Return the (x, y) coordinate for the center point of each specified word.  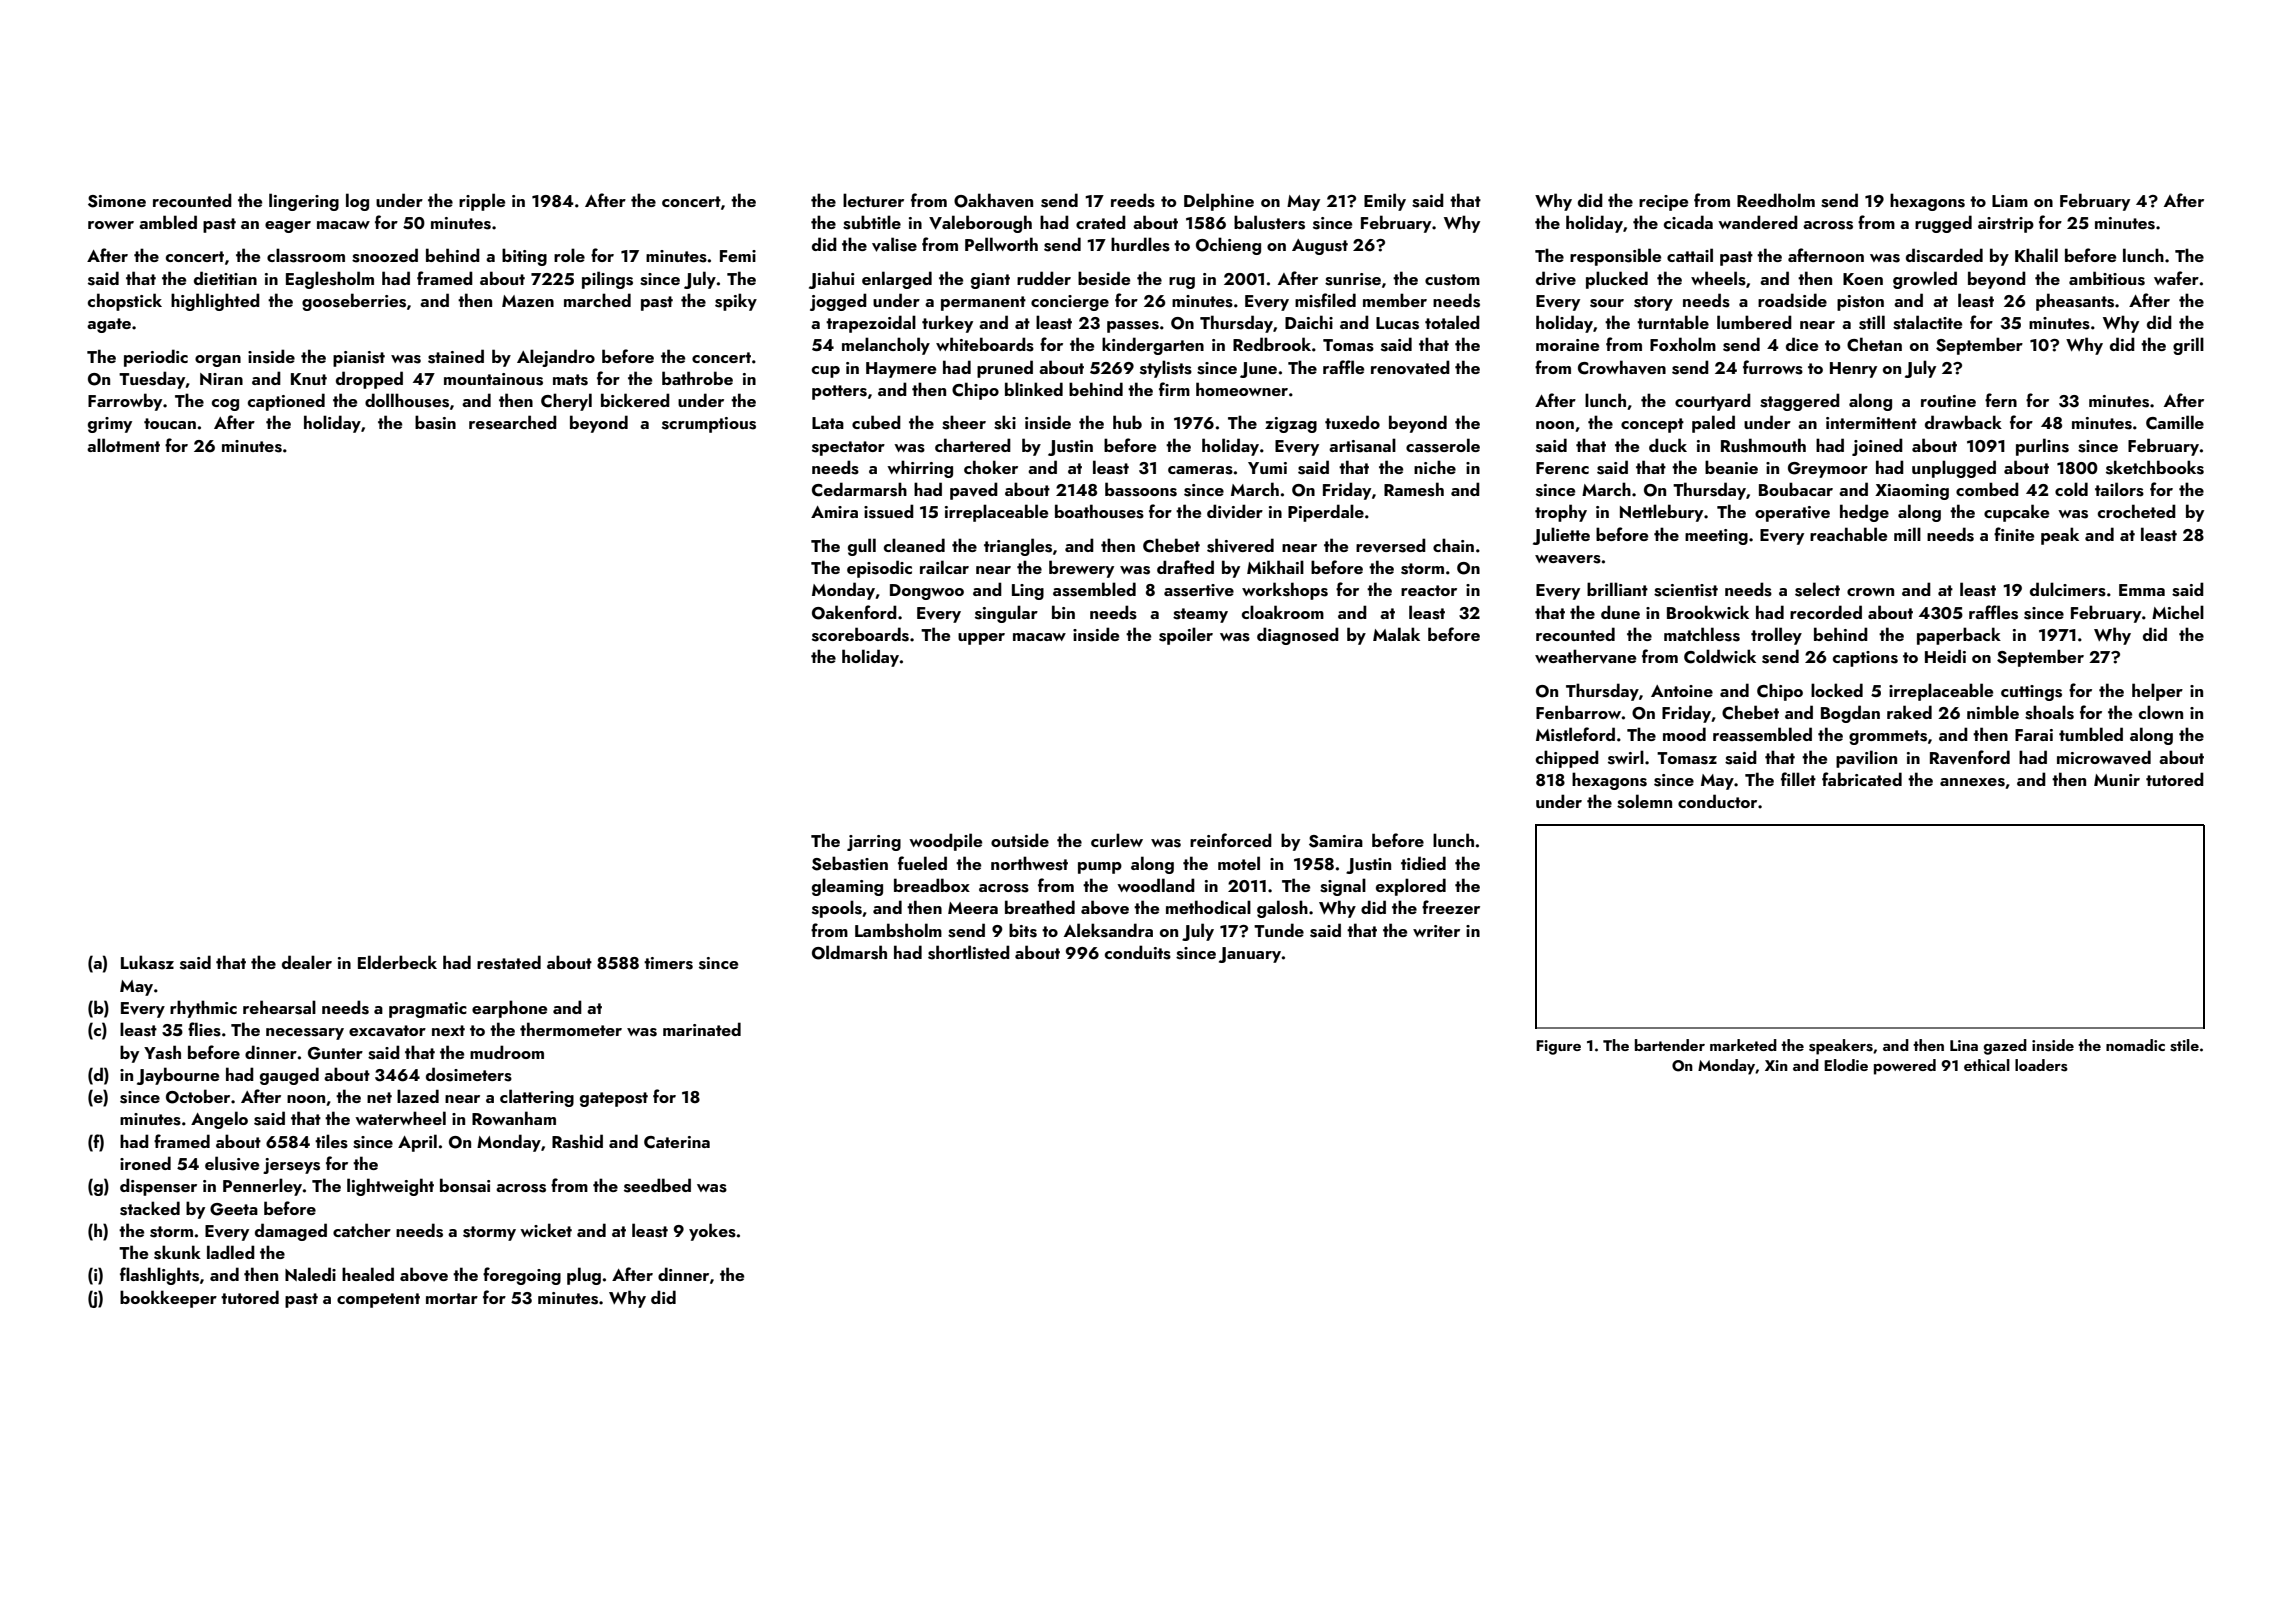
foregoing (522, 1276)
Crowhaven (1622, 367)
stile (2184, 1045)
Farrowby (125, 402)
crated (1101, 222)
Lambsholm (898, 930)
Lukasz (147, 962)
